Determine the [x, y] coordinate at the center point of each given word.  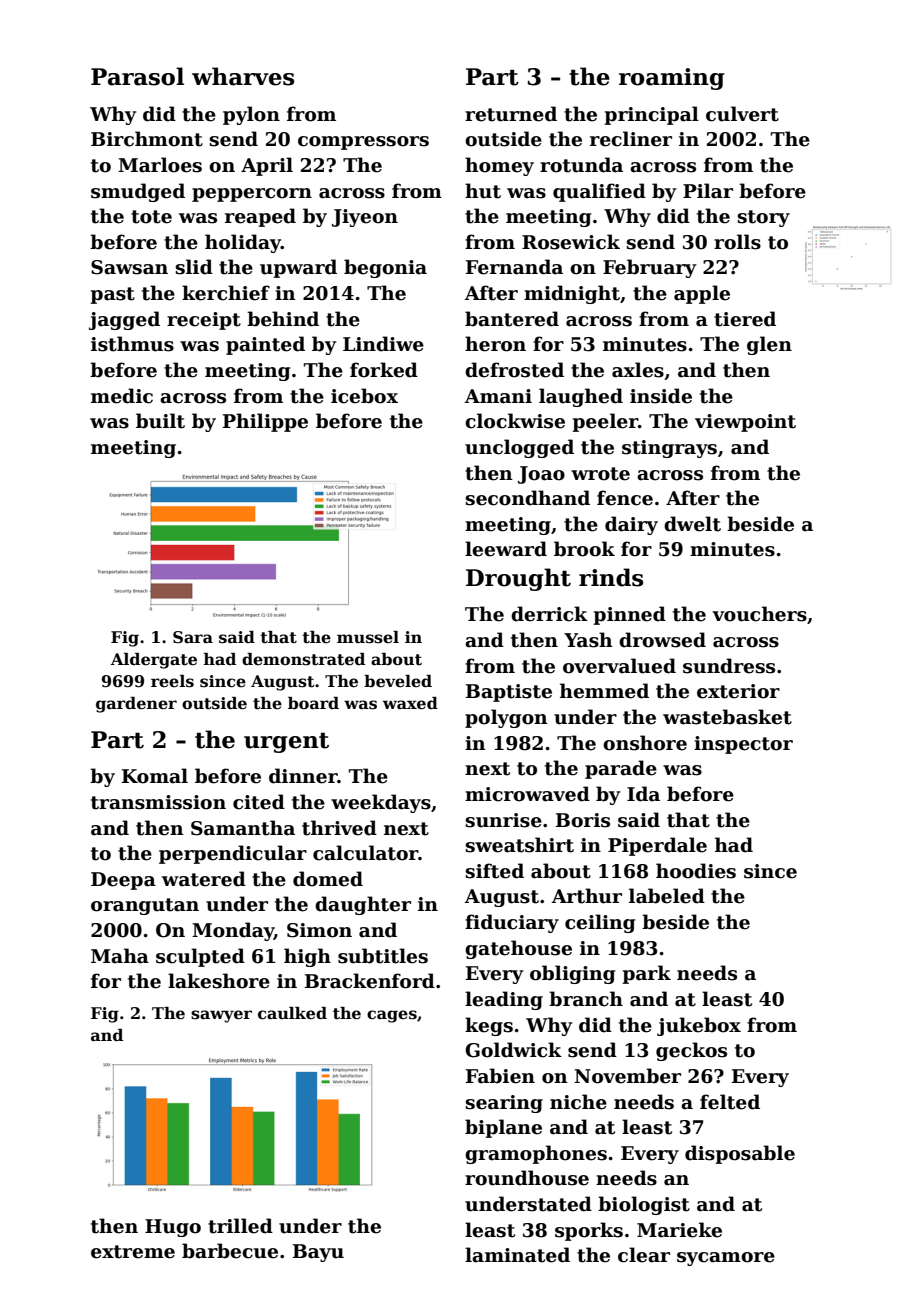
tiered [745, 319]
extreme [133, 1252]
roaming [672, 79]
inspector [743, 745]
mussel [368, 637]
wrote [600, 474]
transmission [158, 802]
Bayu [318, 1253]
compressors [363, 143]
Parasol [137, 76]
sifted [494, 871]
